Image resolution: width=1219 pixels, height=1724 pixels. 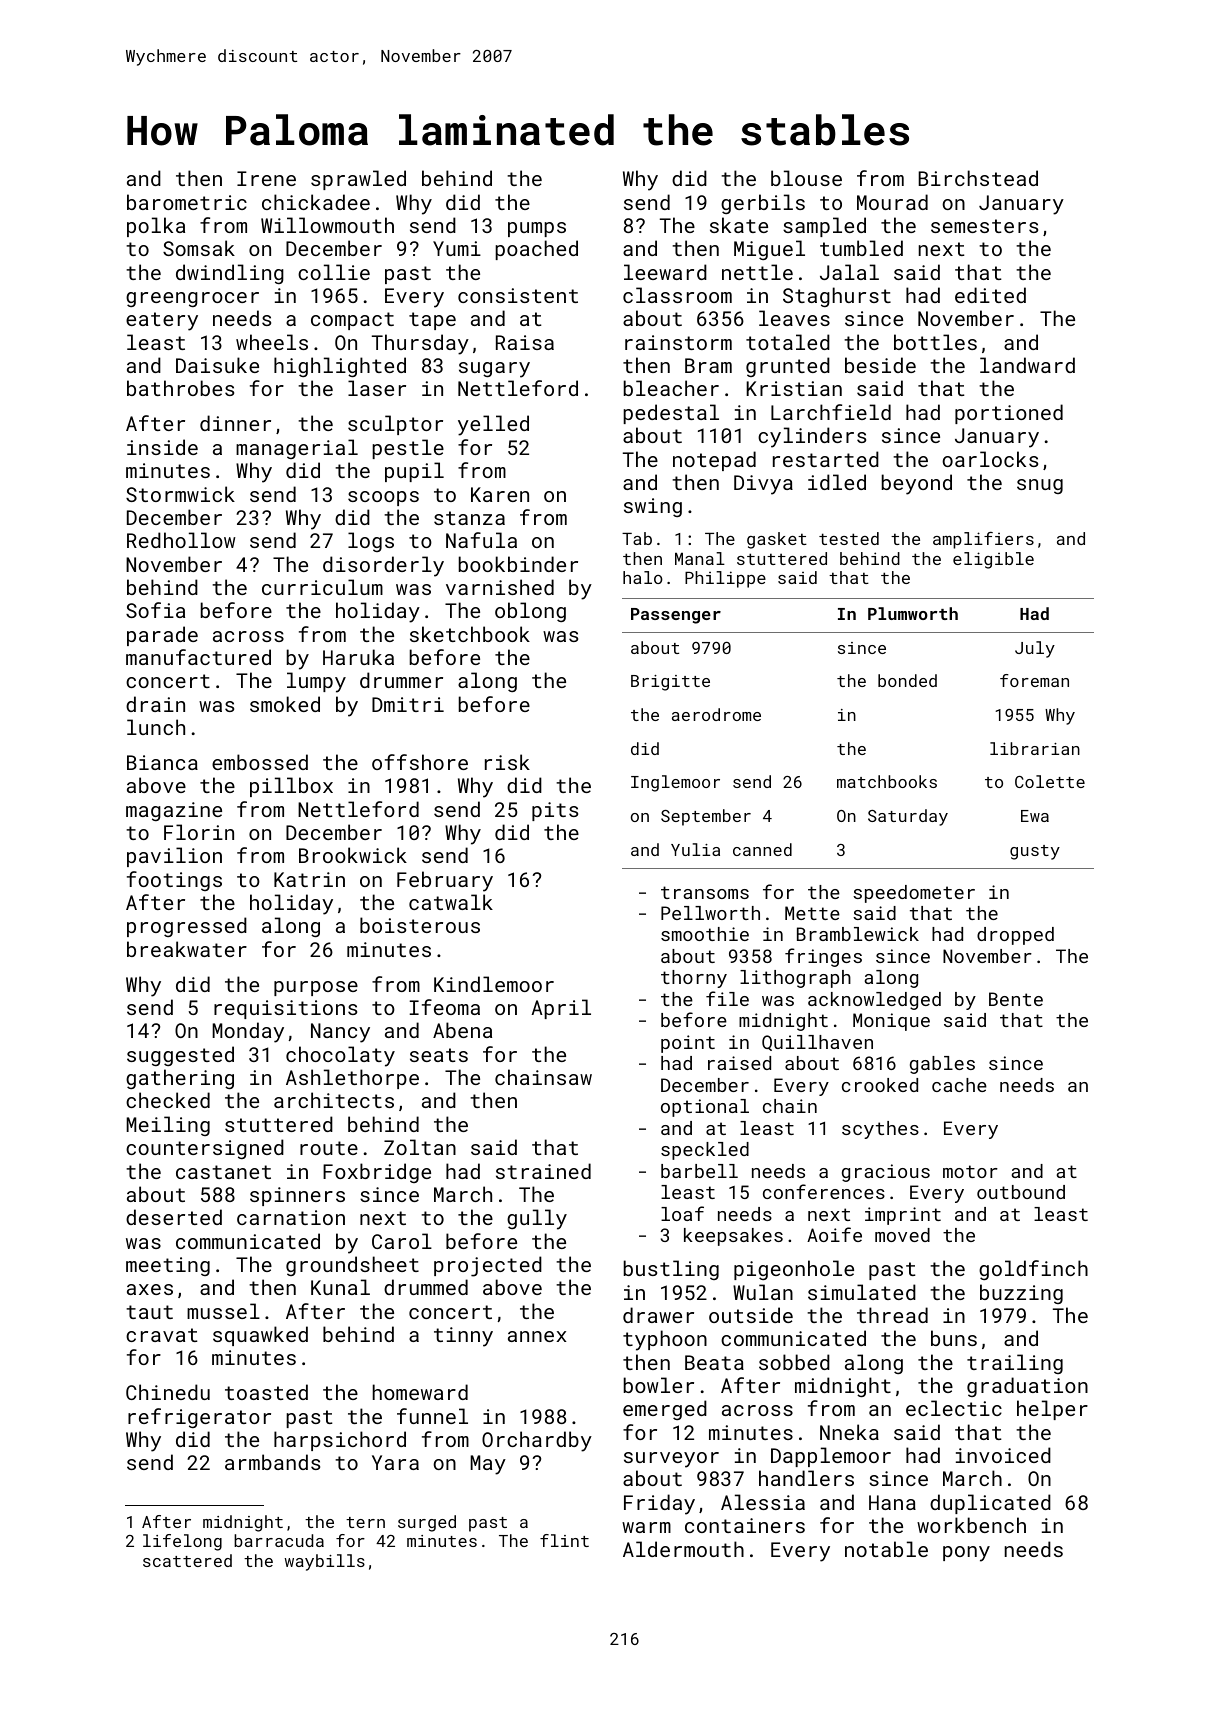 I want to click on notable, so click(x=886, y=1549).
